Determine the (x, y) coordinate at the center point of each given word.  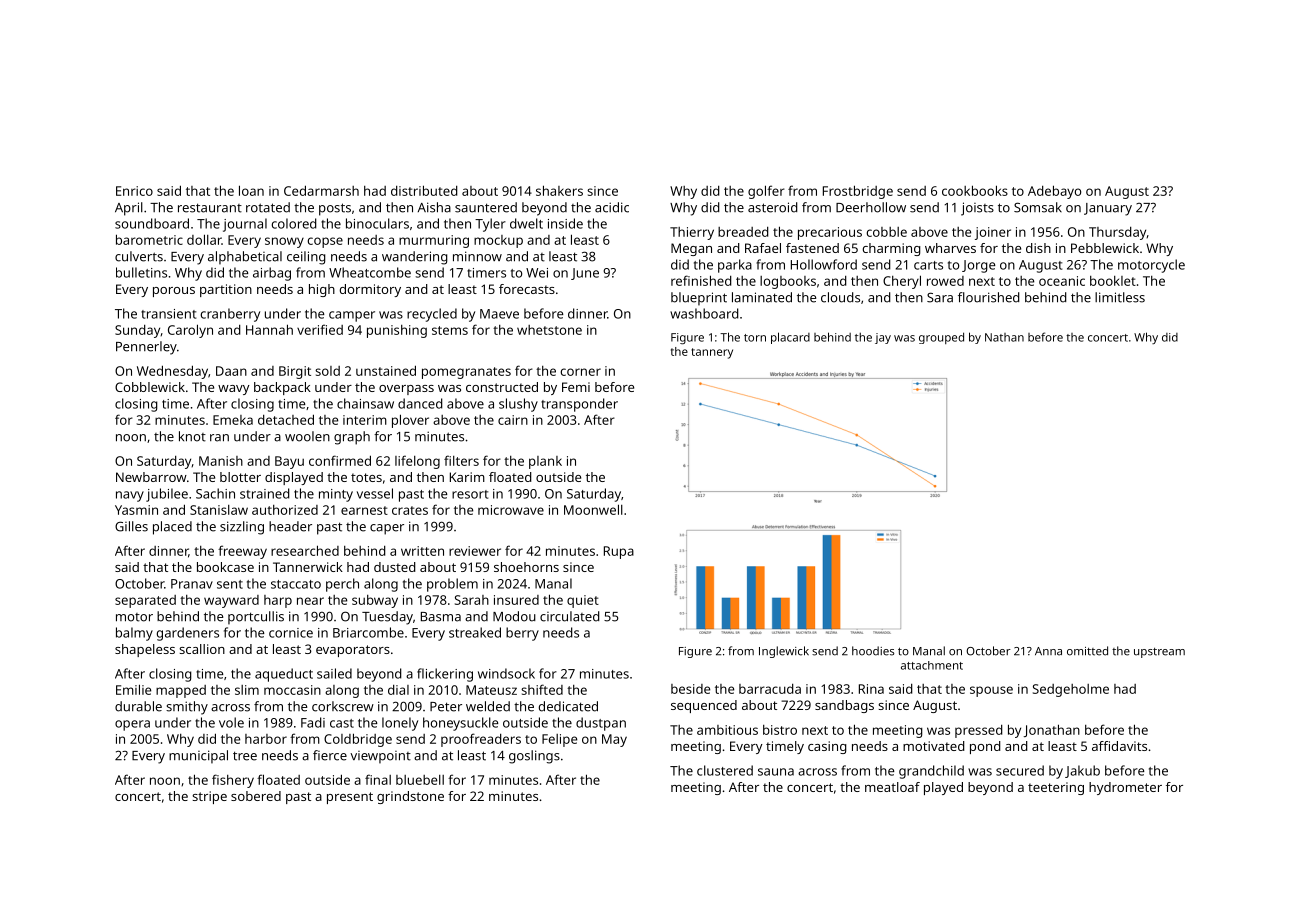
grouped (941, 338)
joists (977, 209)
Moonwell (593, 509)
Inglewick (784, 652)
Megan (691, 249)
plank (545, 462)
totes (366, 477)
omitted (1087, 651)
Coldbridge (358, 740)
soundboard (152, 223)
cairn (513, 420)
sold (327, 371)
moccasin (292, 690)
